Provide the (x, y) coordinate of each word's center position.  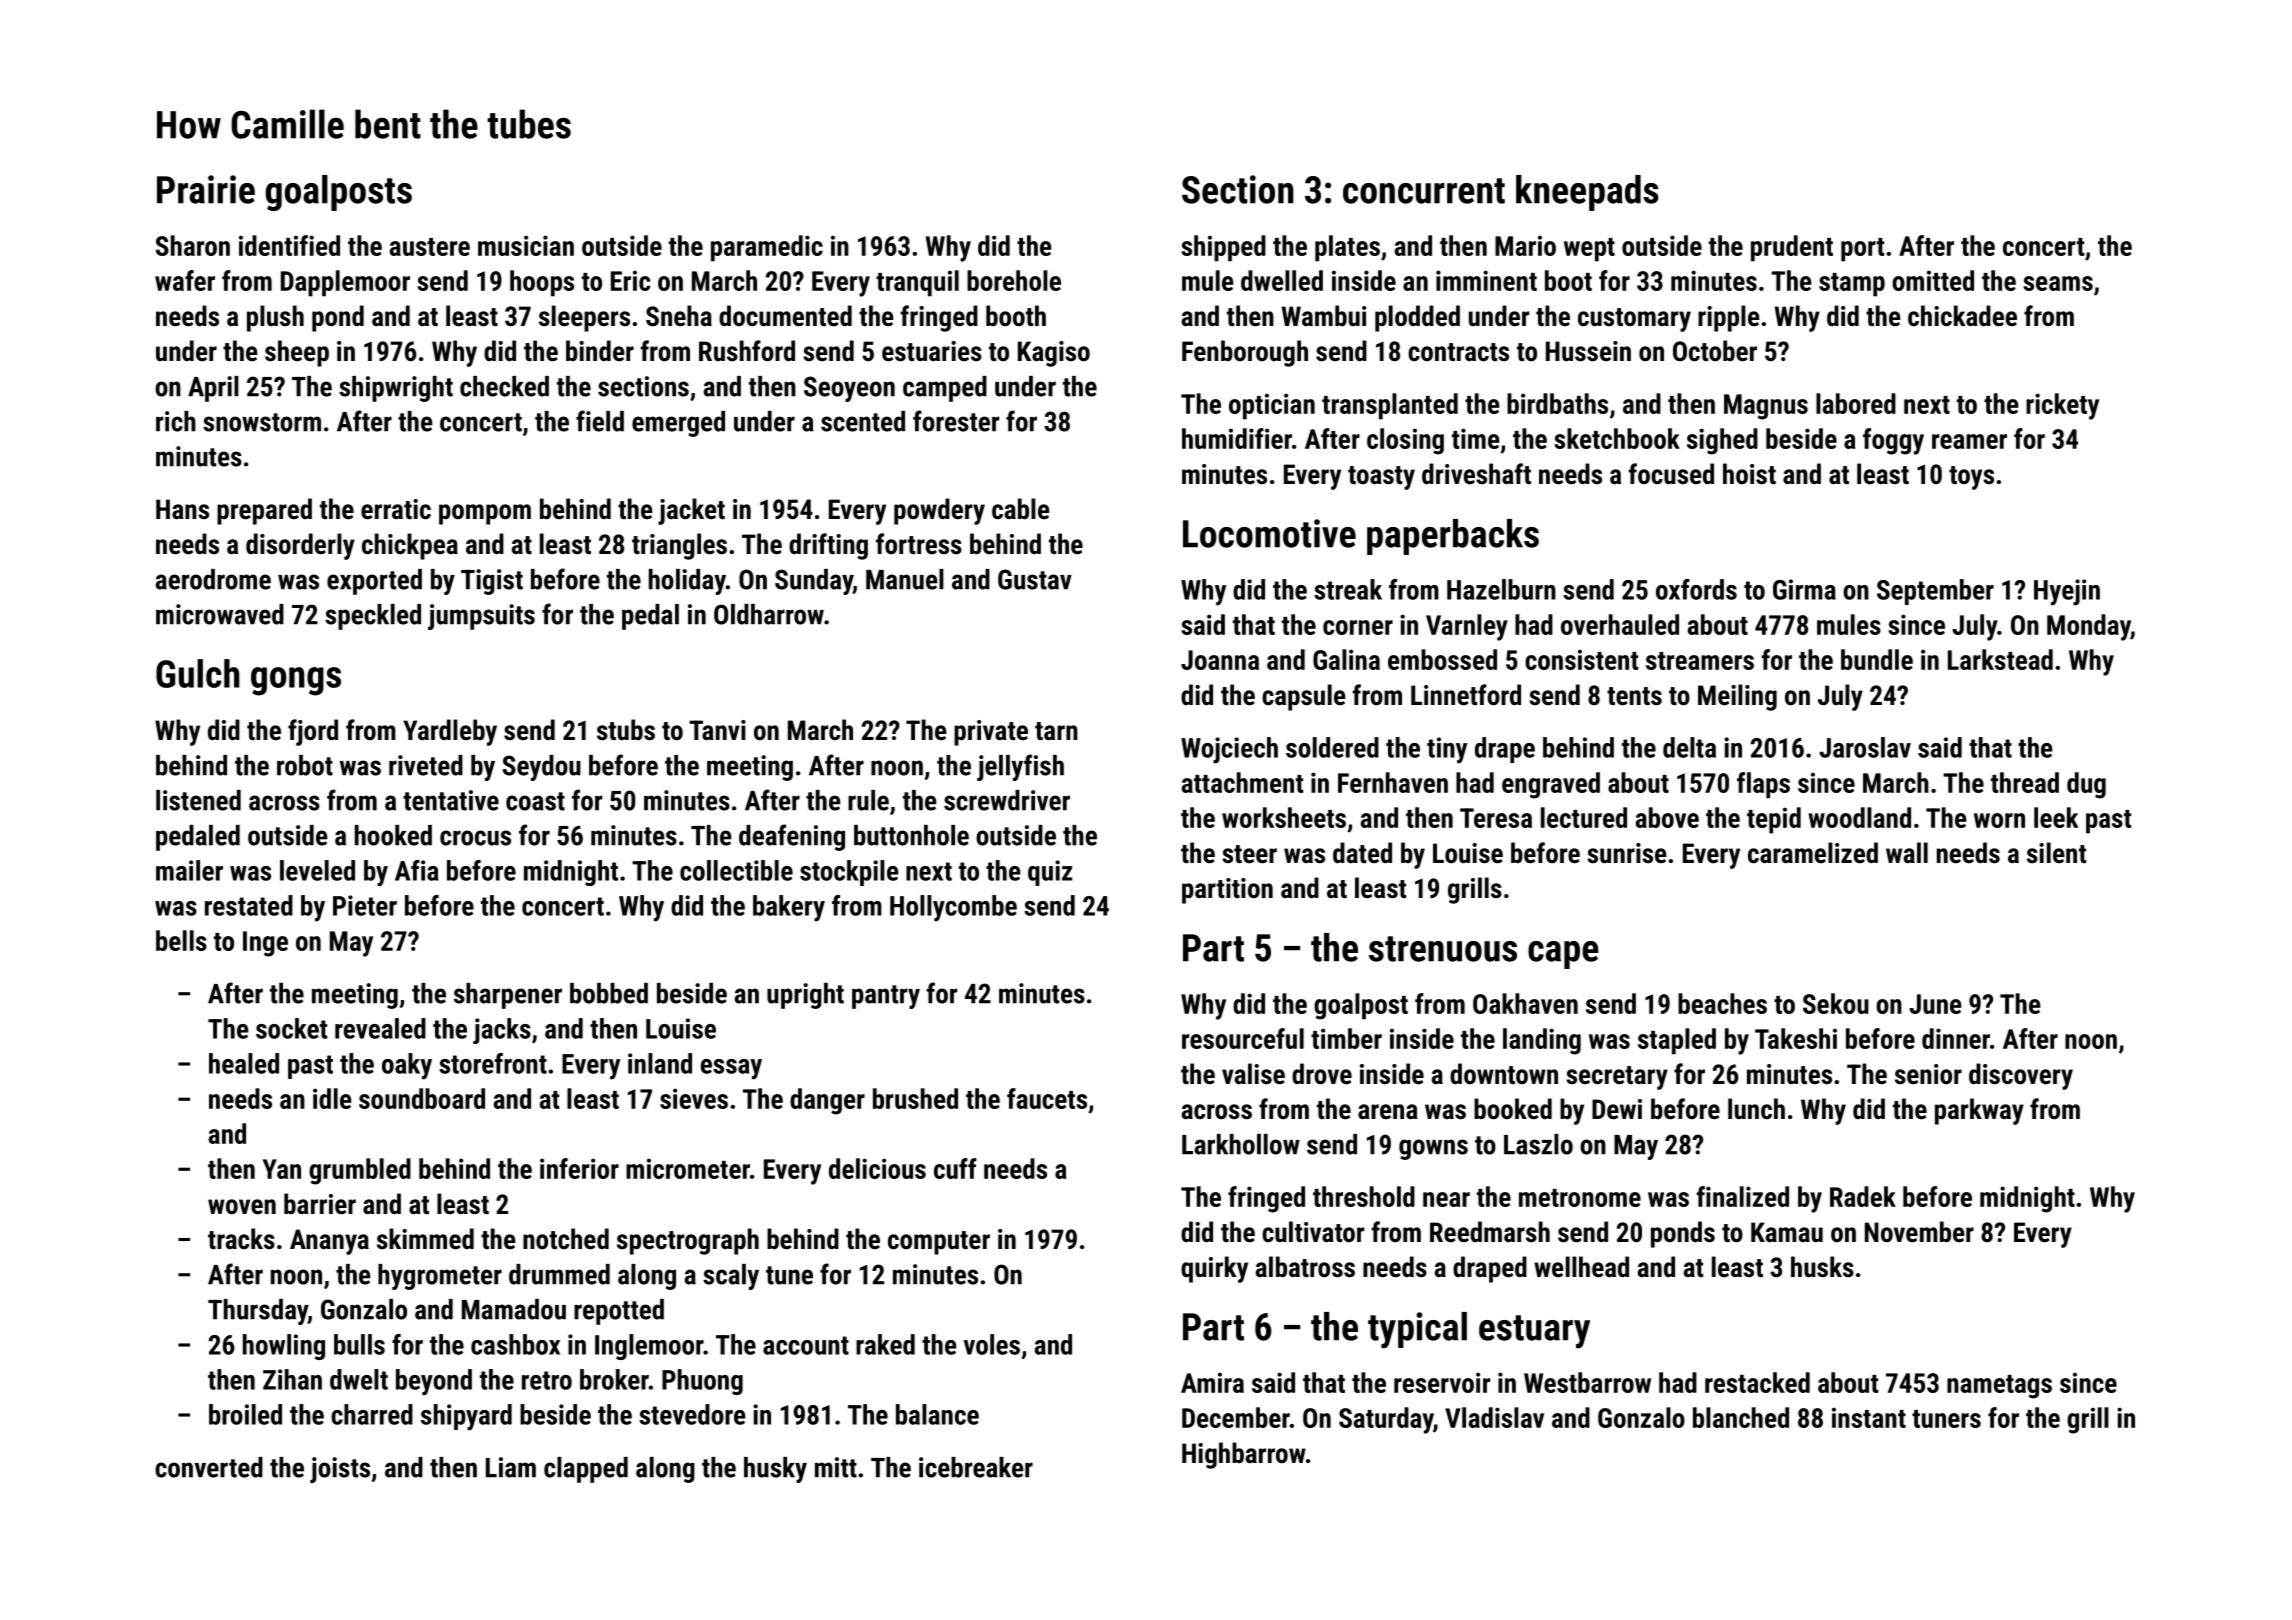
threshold (1364, 1196)
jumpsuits (481, 617)
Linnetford (1466, 695)
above (1667, 817)
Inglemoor (649, 1347)
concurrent (1424, 191)
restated (249, 905)
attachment (1242, 782)
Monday (2089, 627)
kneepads (1587, 193)
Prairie (206, 189)
